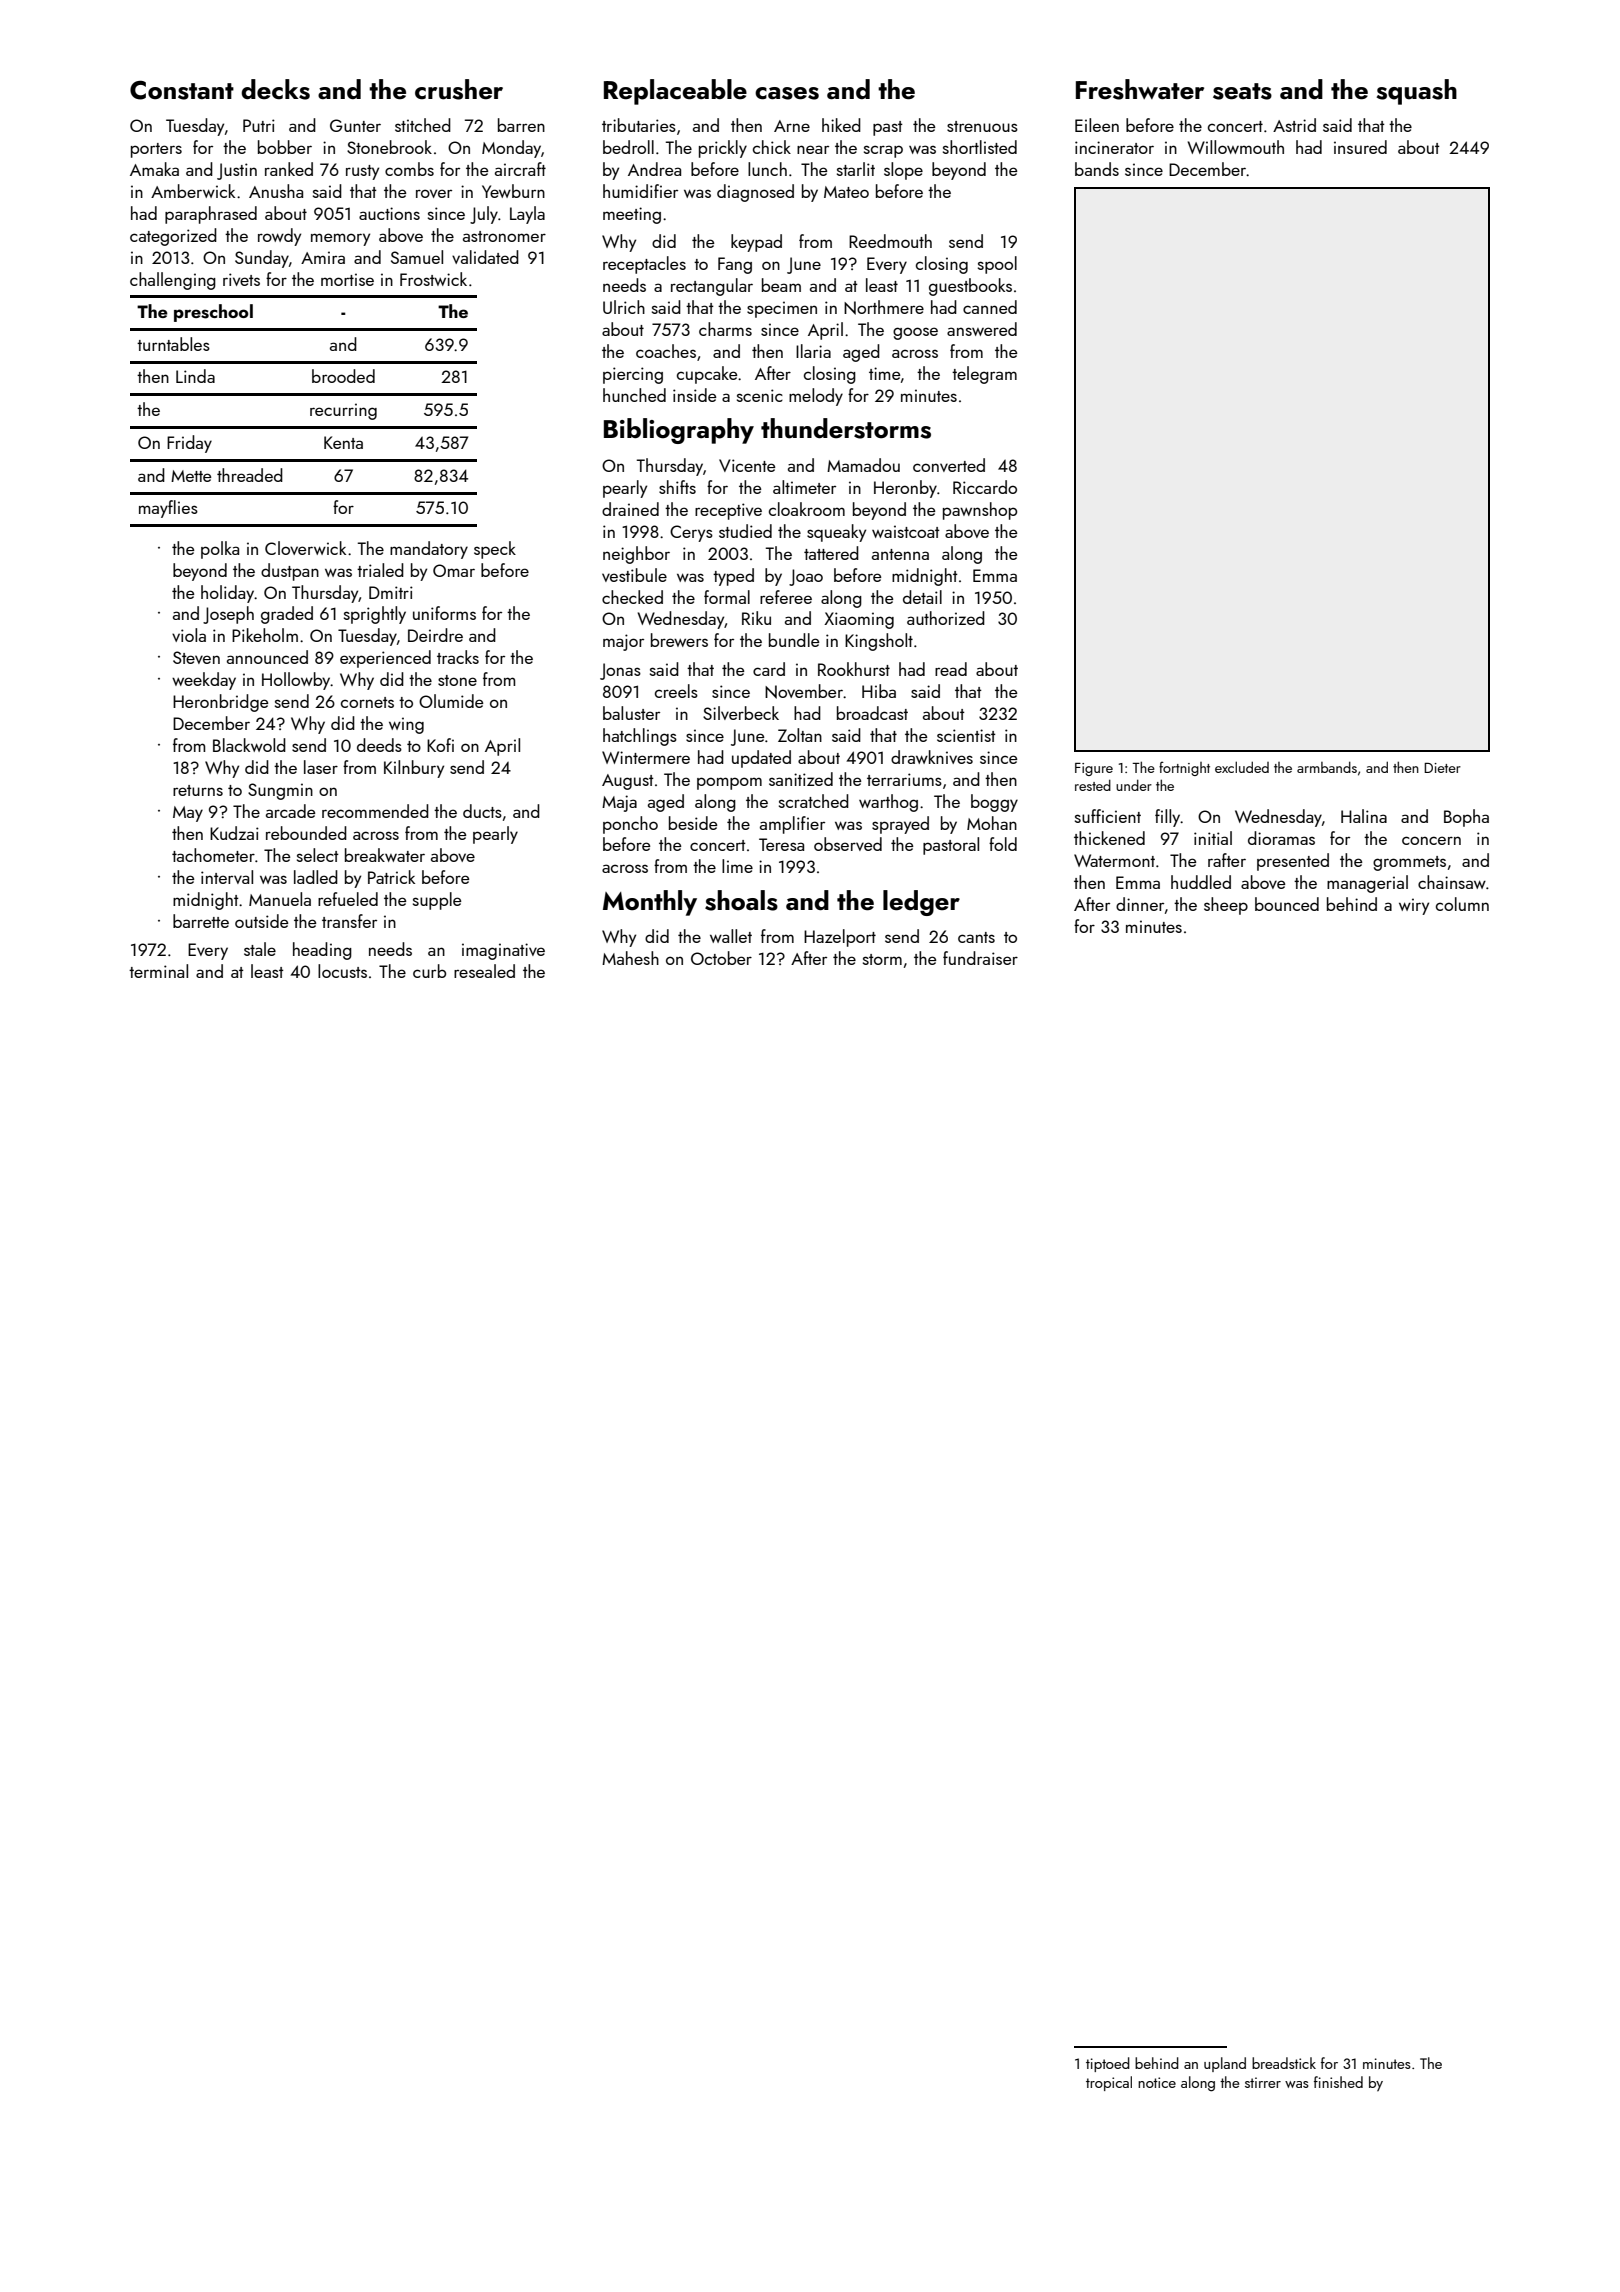 Image resolution: width=1620 pixels, height=2292 pixels. What do you see at coordinates (1225, 2064) in the screenshot?
I see `upland` at bounding box center [1225, 2064].
